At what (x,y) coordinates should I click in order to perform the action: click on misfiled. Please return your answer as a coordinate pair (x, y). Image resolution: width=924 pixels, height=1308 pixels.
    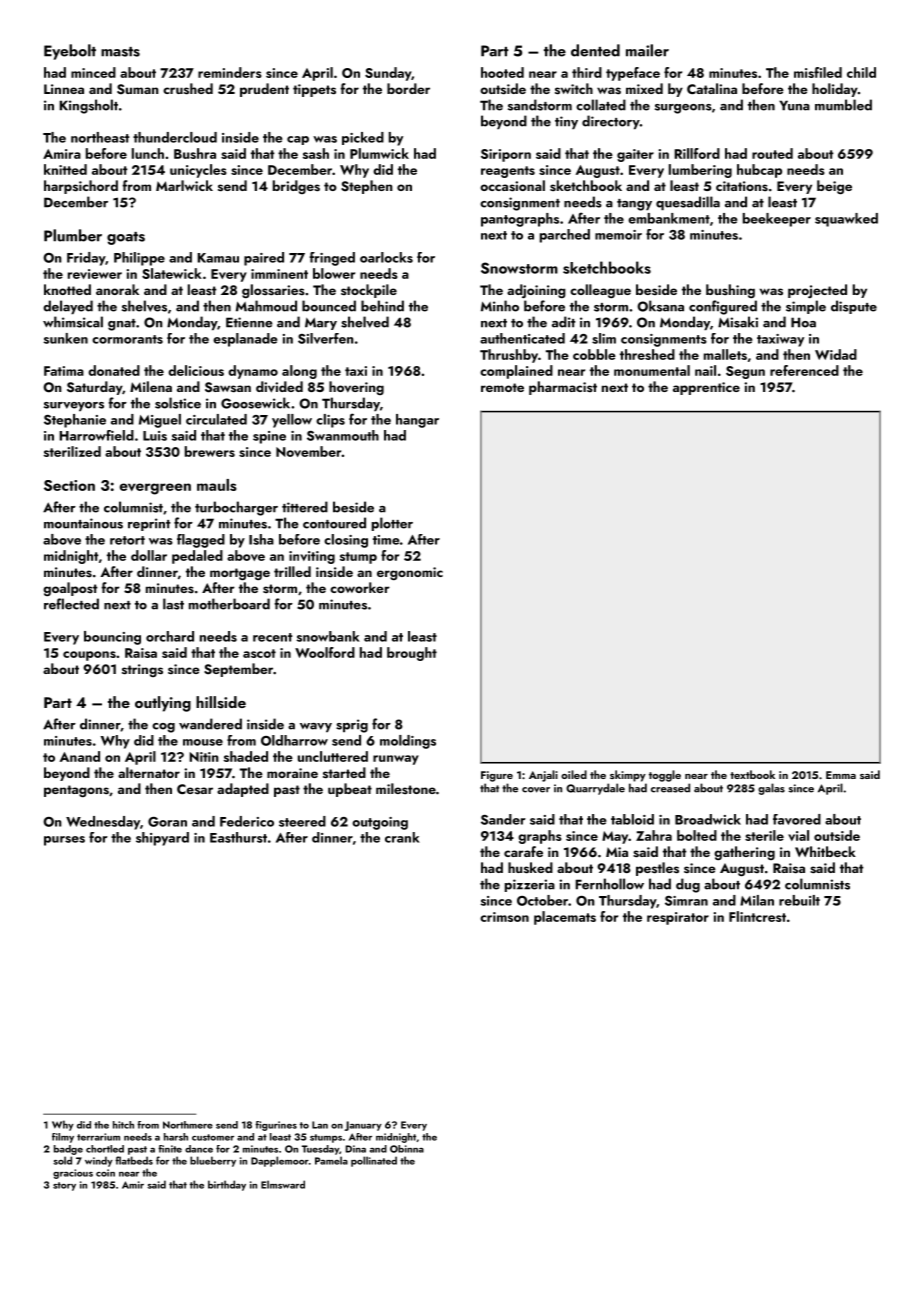
    Looking at the image, I should click on (818, 72).
